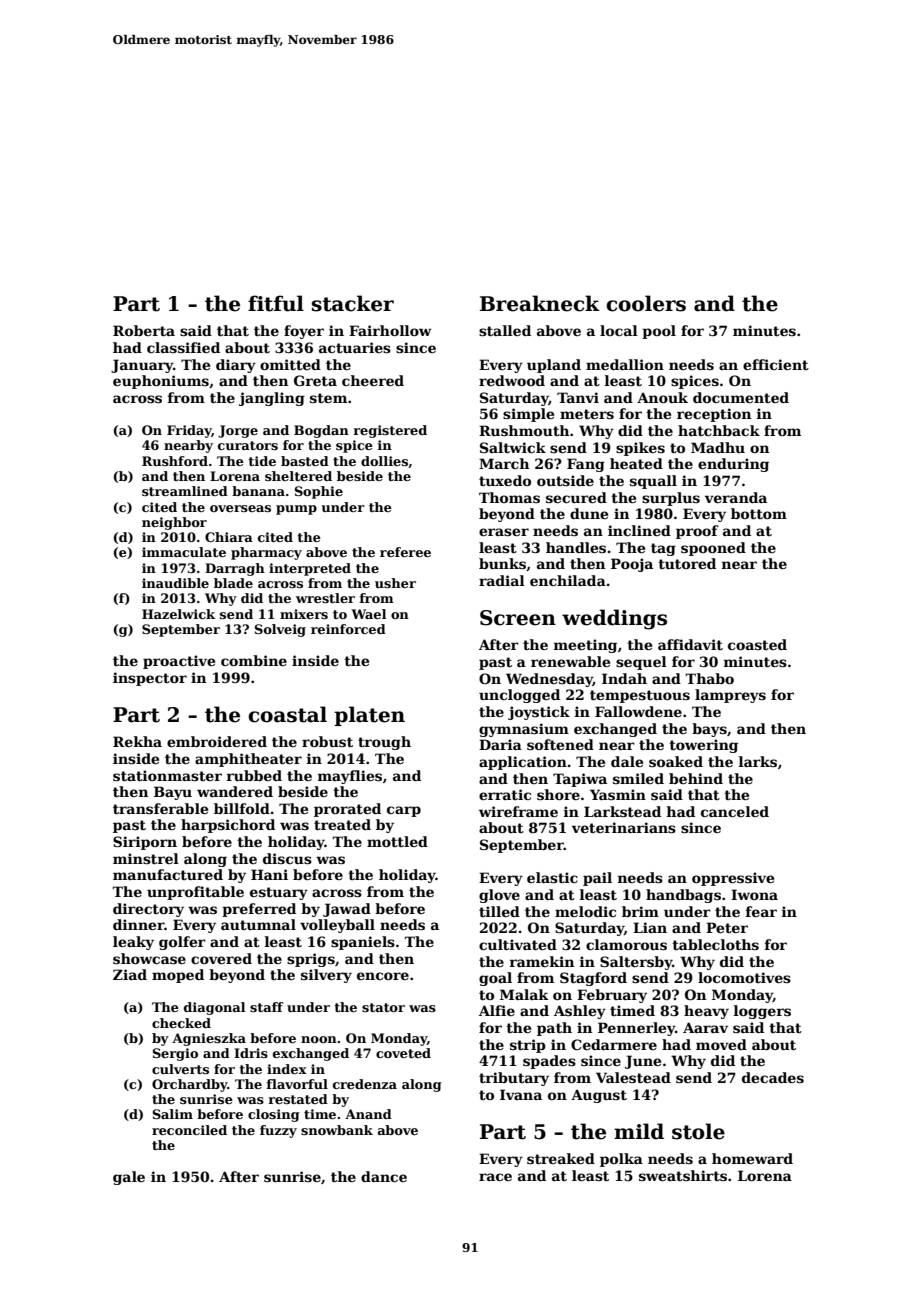 This screenshot has height=1308, width=924. What do you see at coordinates (495, 979) in the screenshot?
I see `goal` at bounding box center [495, 979].
